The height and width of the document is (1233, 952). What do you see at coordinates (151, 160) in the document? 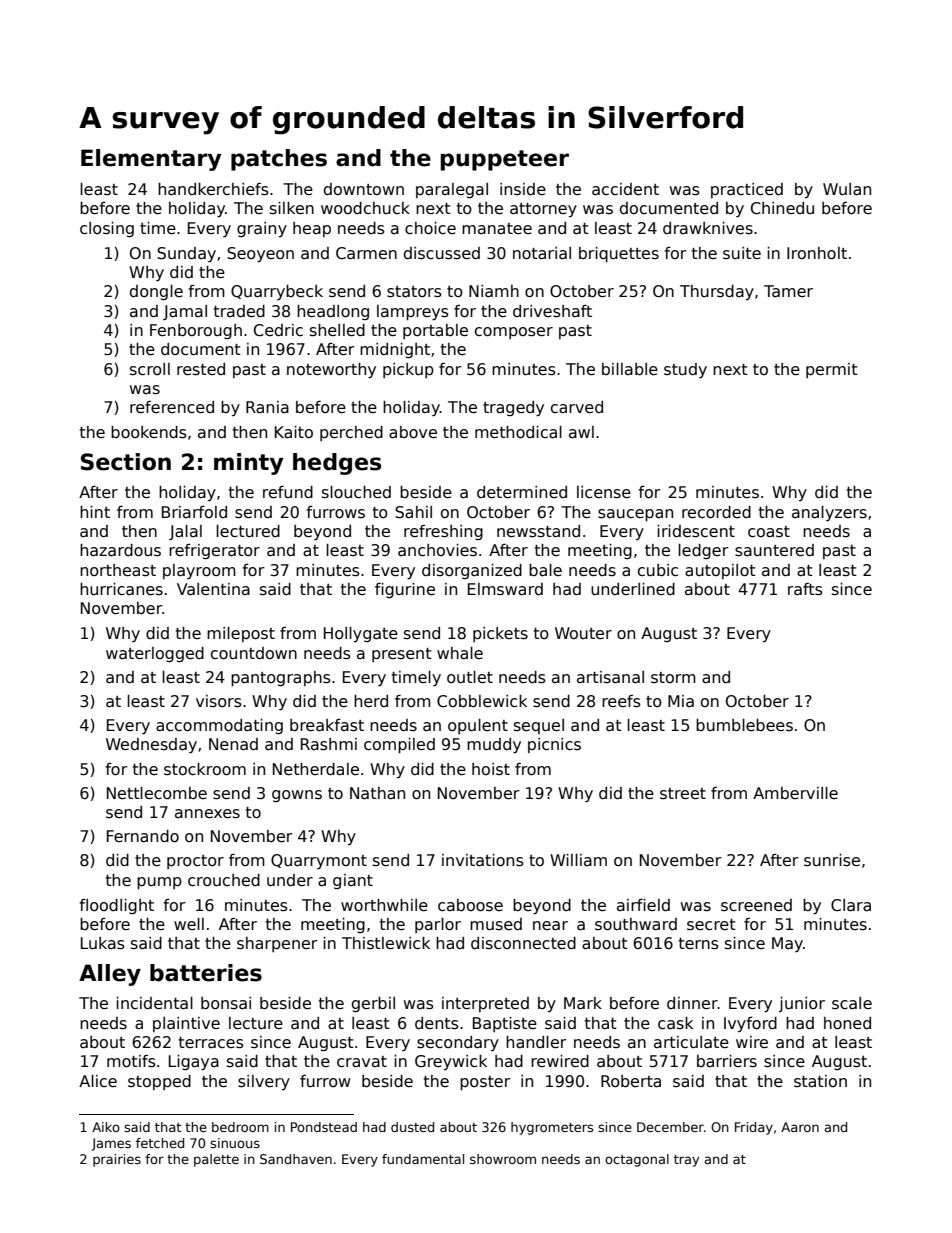
I see `Elementary` at bounding box center [151, 160].
